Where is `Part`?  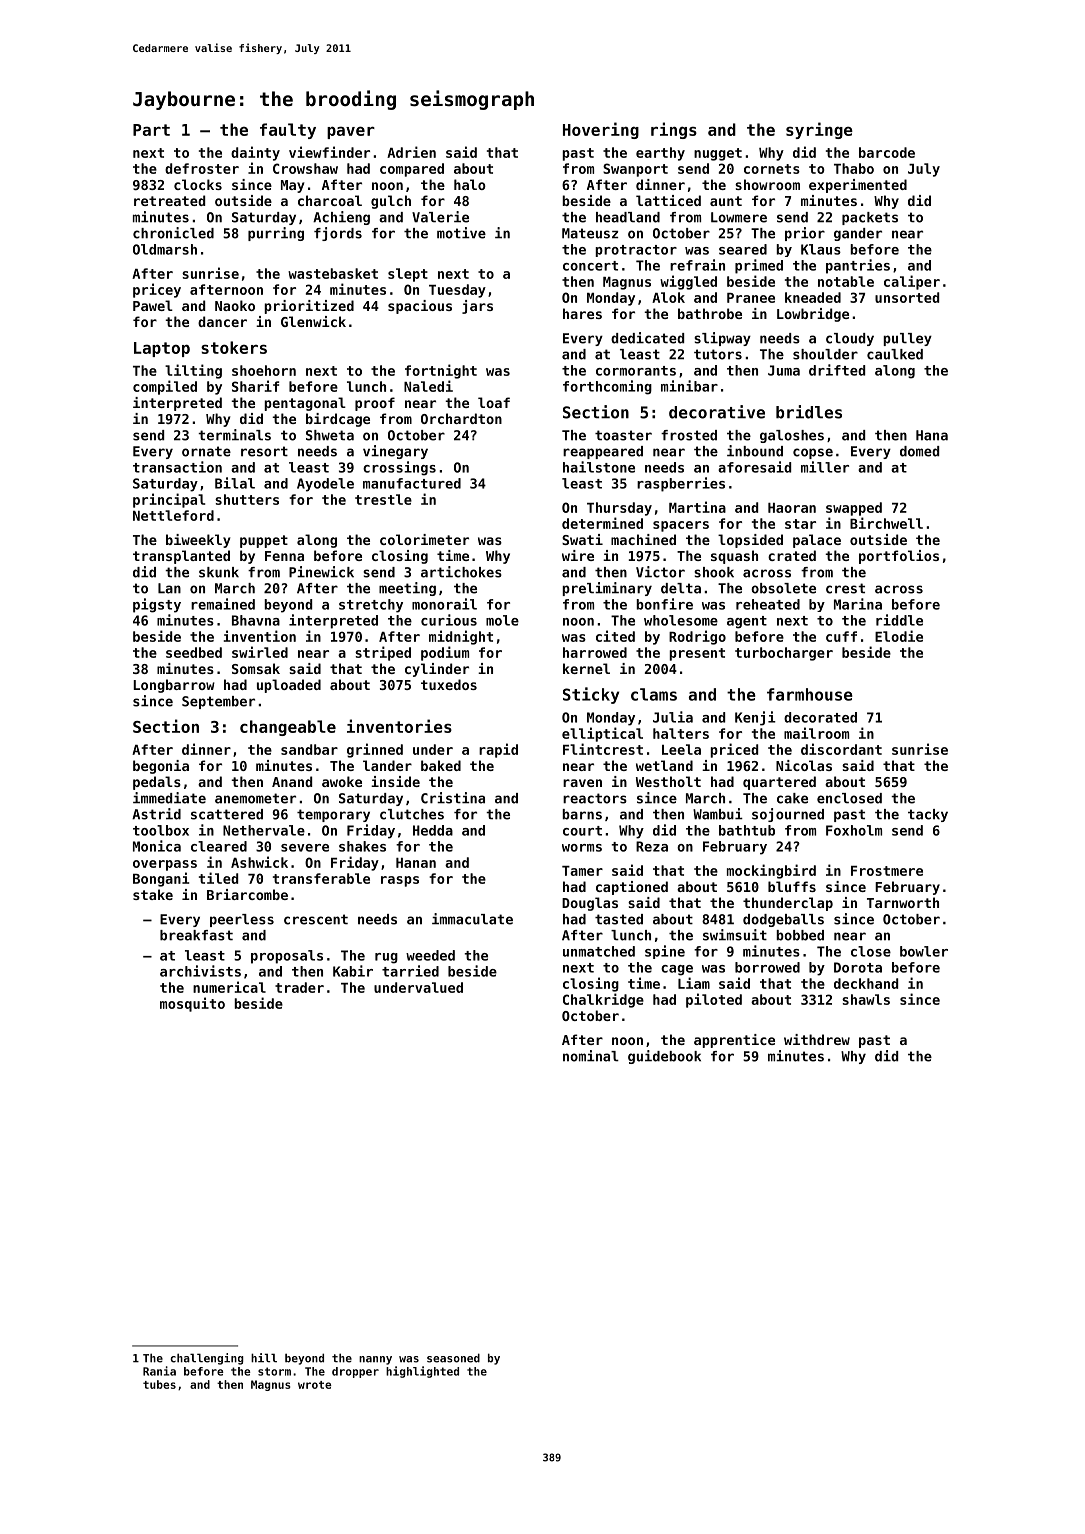 Part is located at coordinates (151, 130).
